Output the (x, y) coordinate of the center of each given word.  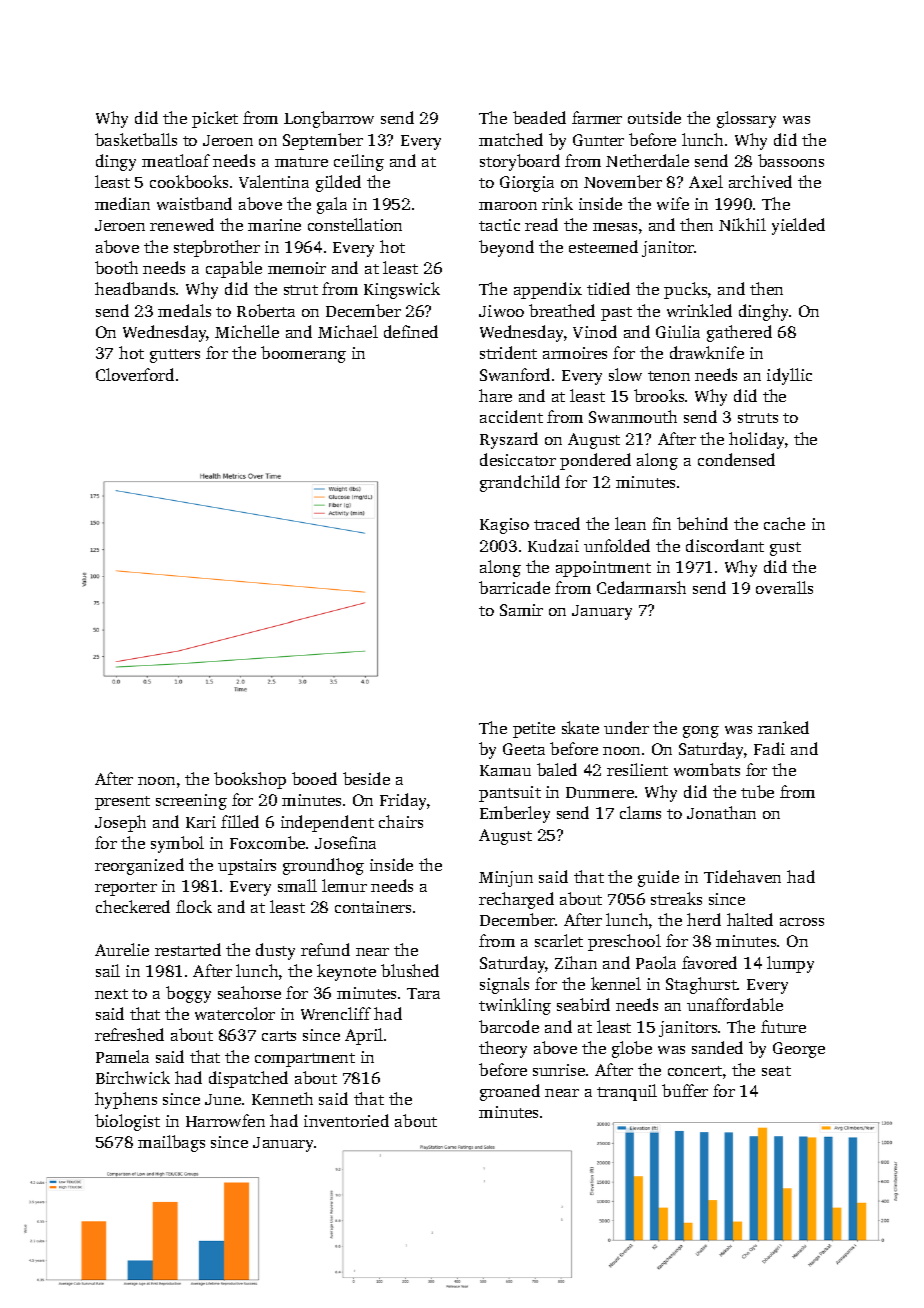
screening (191, 802)
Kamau (505, 770)
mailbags (171, 1143)
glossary (746, 119)
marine (274, 225)
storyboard (520, 162)
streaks (676, 898)
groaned (510, 1092)
